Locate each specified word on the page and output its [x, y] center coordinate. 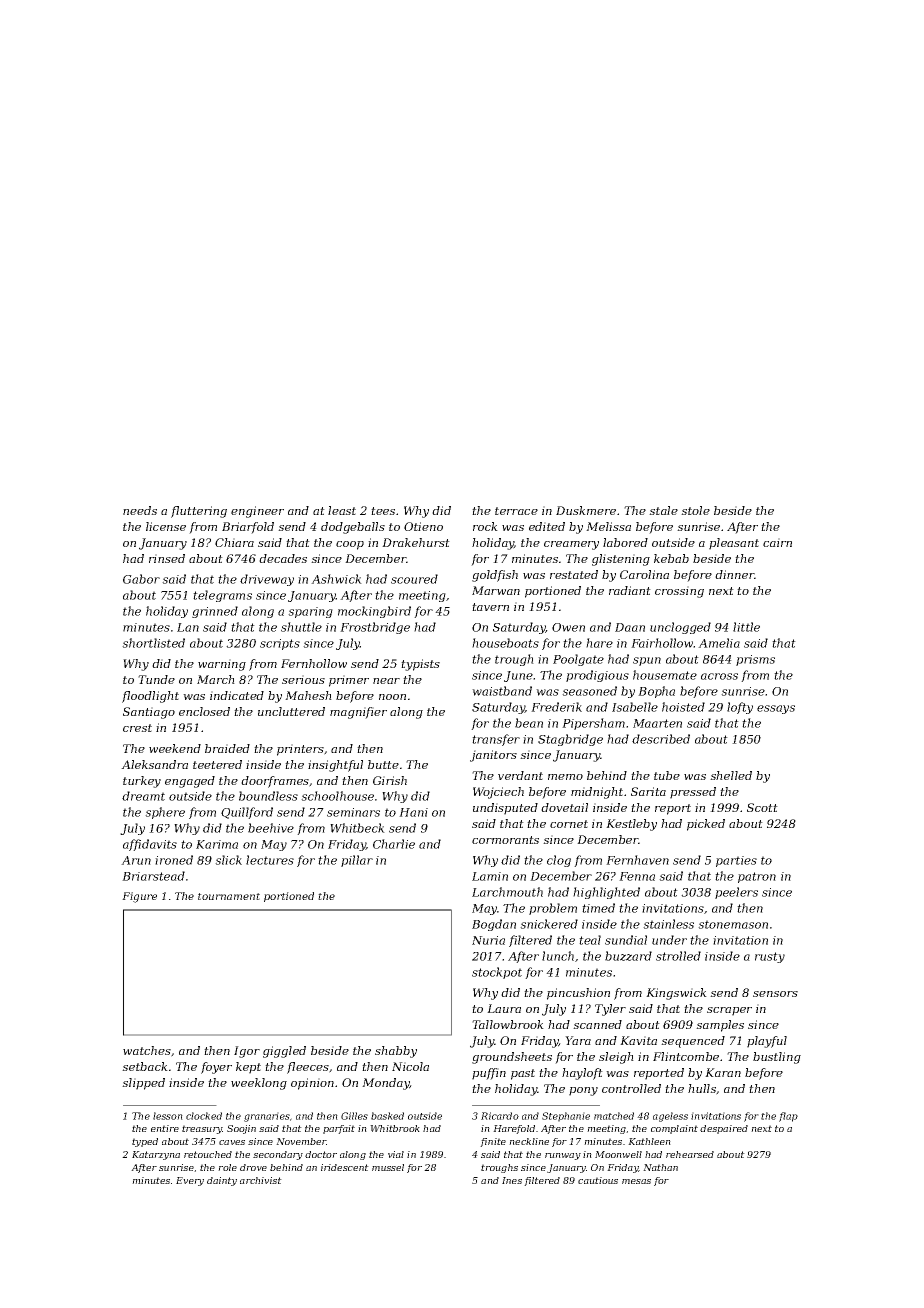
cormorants [505, 840]
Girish [390, 780]
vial [396, 1154]
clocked [204, 1116]
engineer [257, 512]
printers [300, 750]
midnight [597, 793]
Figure [139, 897]
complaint [674, 1129]
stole [695, 510]
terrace [516, 511]
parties [736, 861]
